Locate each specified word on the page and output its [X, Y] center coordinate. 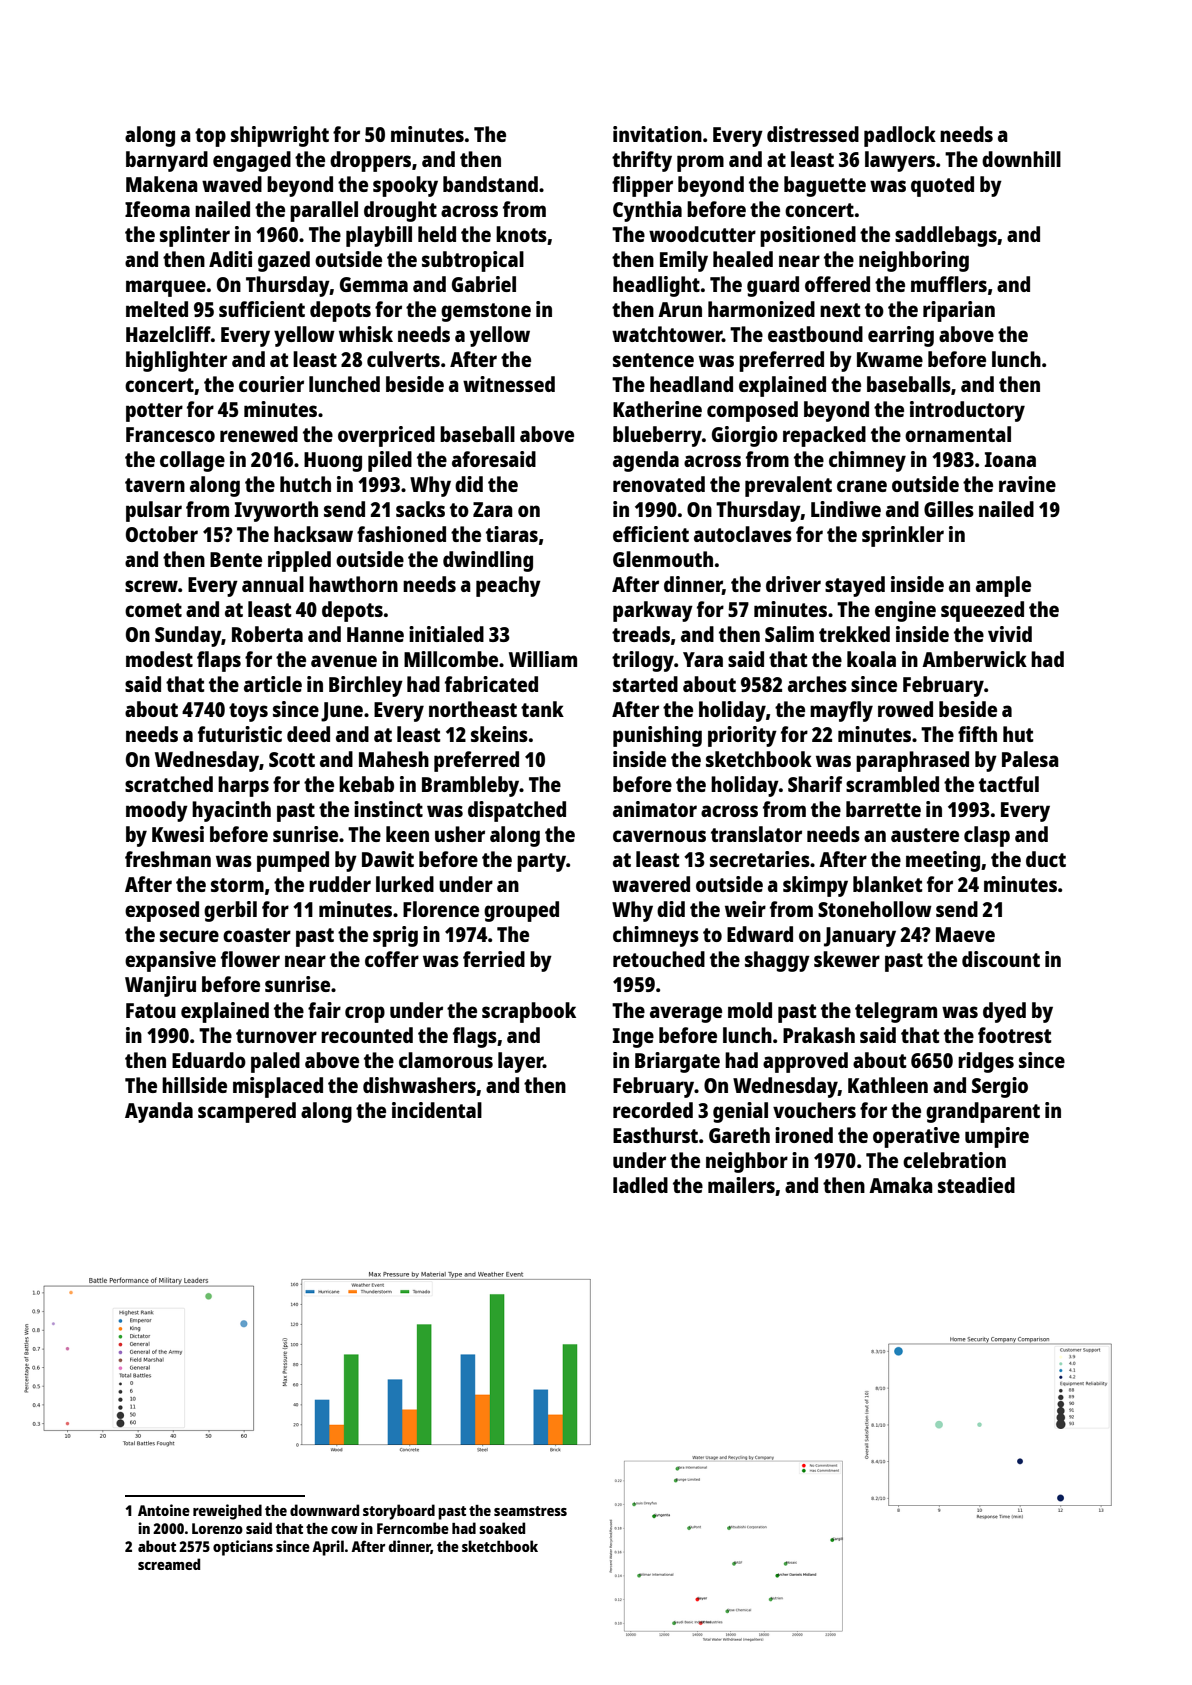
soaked [502, 1528]
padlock [900, 136]
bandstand [490, 184]
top [210, 137]
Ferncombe [413, 1528]
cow [344, 1530]
